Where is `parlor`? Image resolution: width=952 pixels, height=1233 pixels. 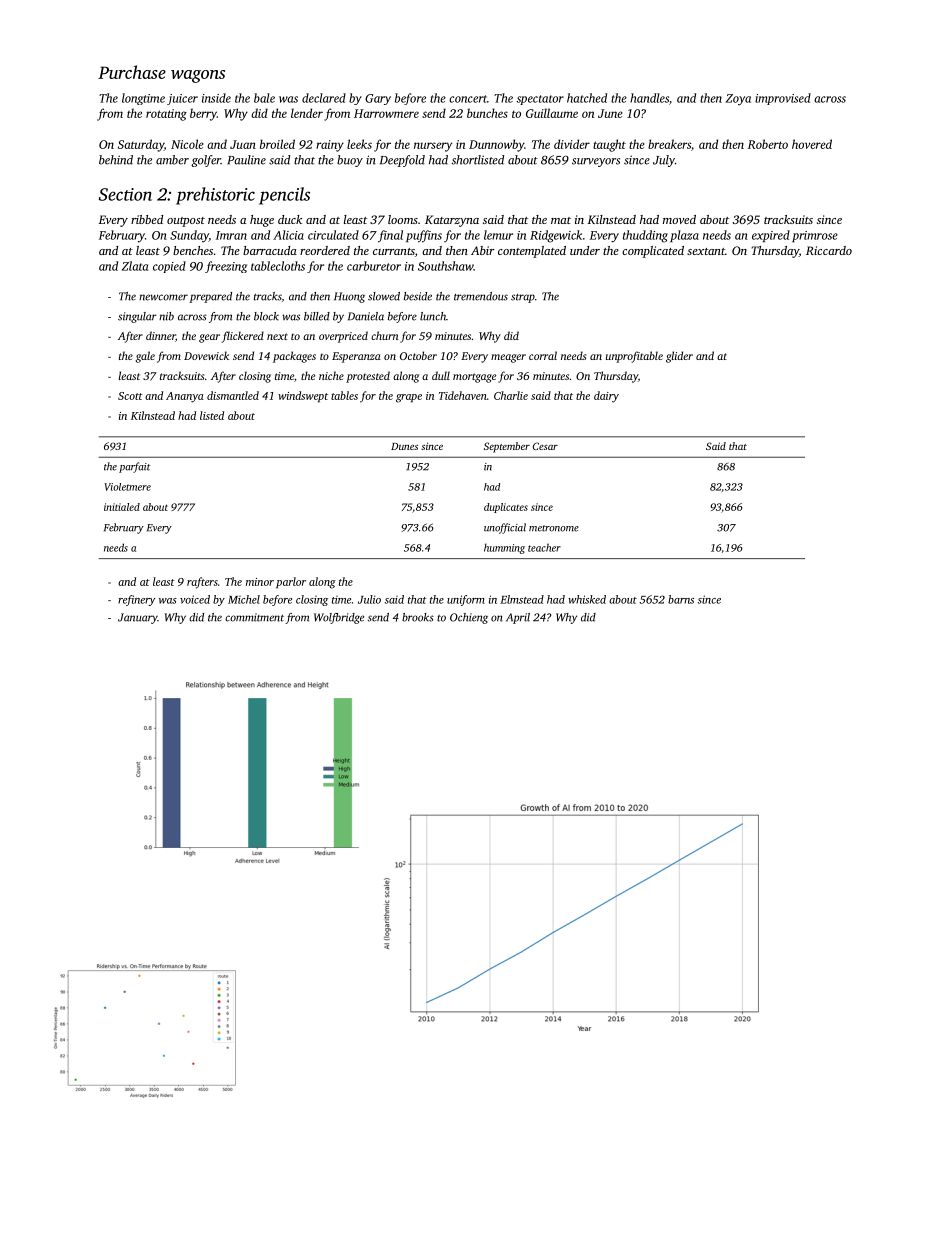
parlor is located at coordinates (291, 583).
